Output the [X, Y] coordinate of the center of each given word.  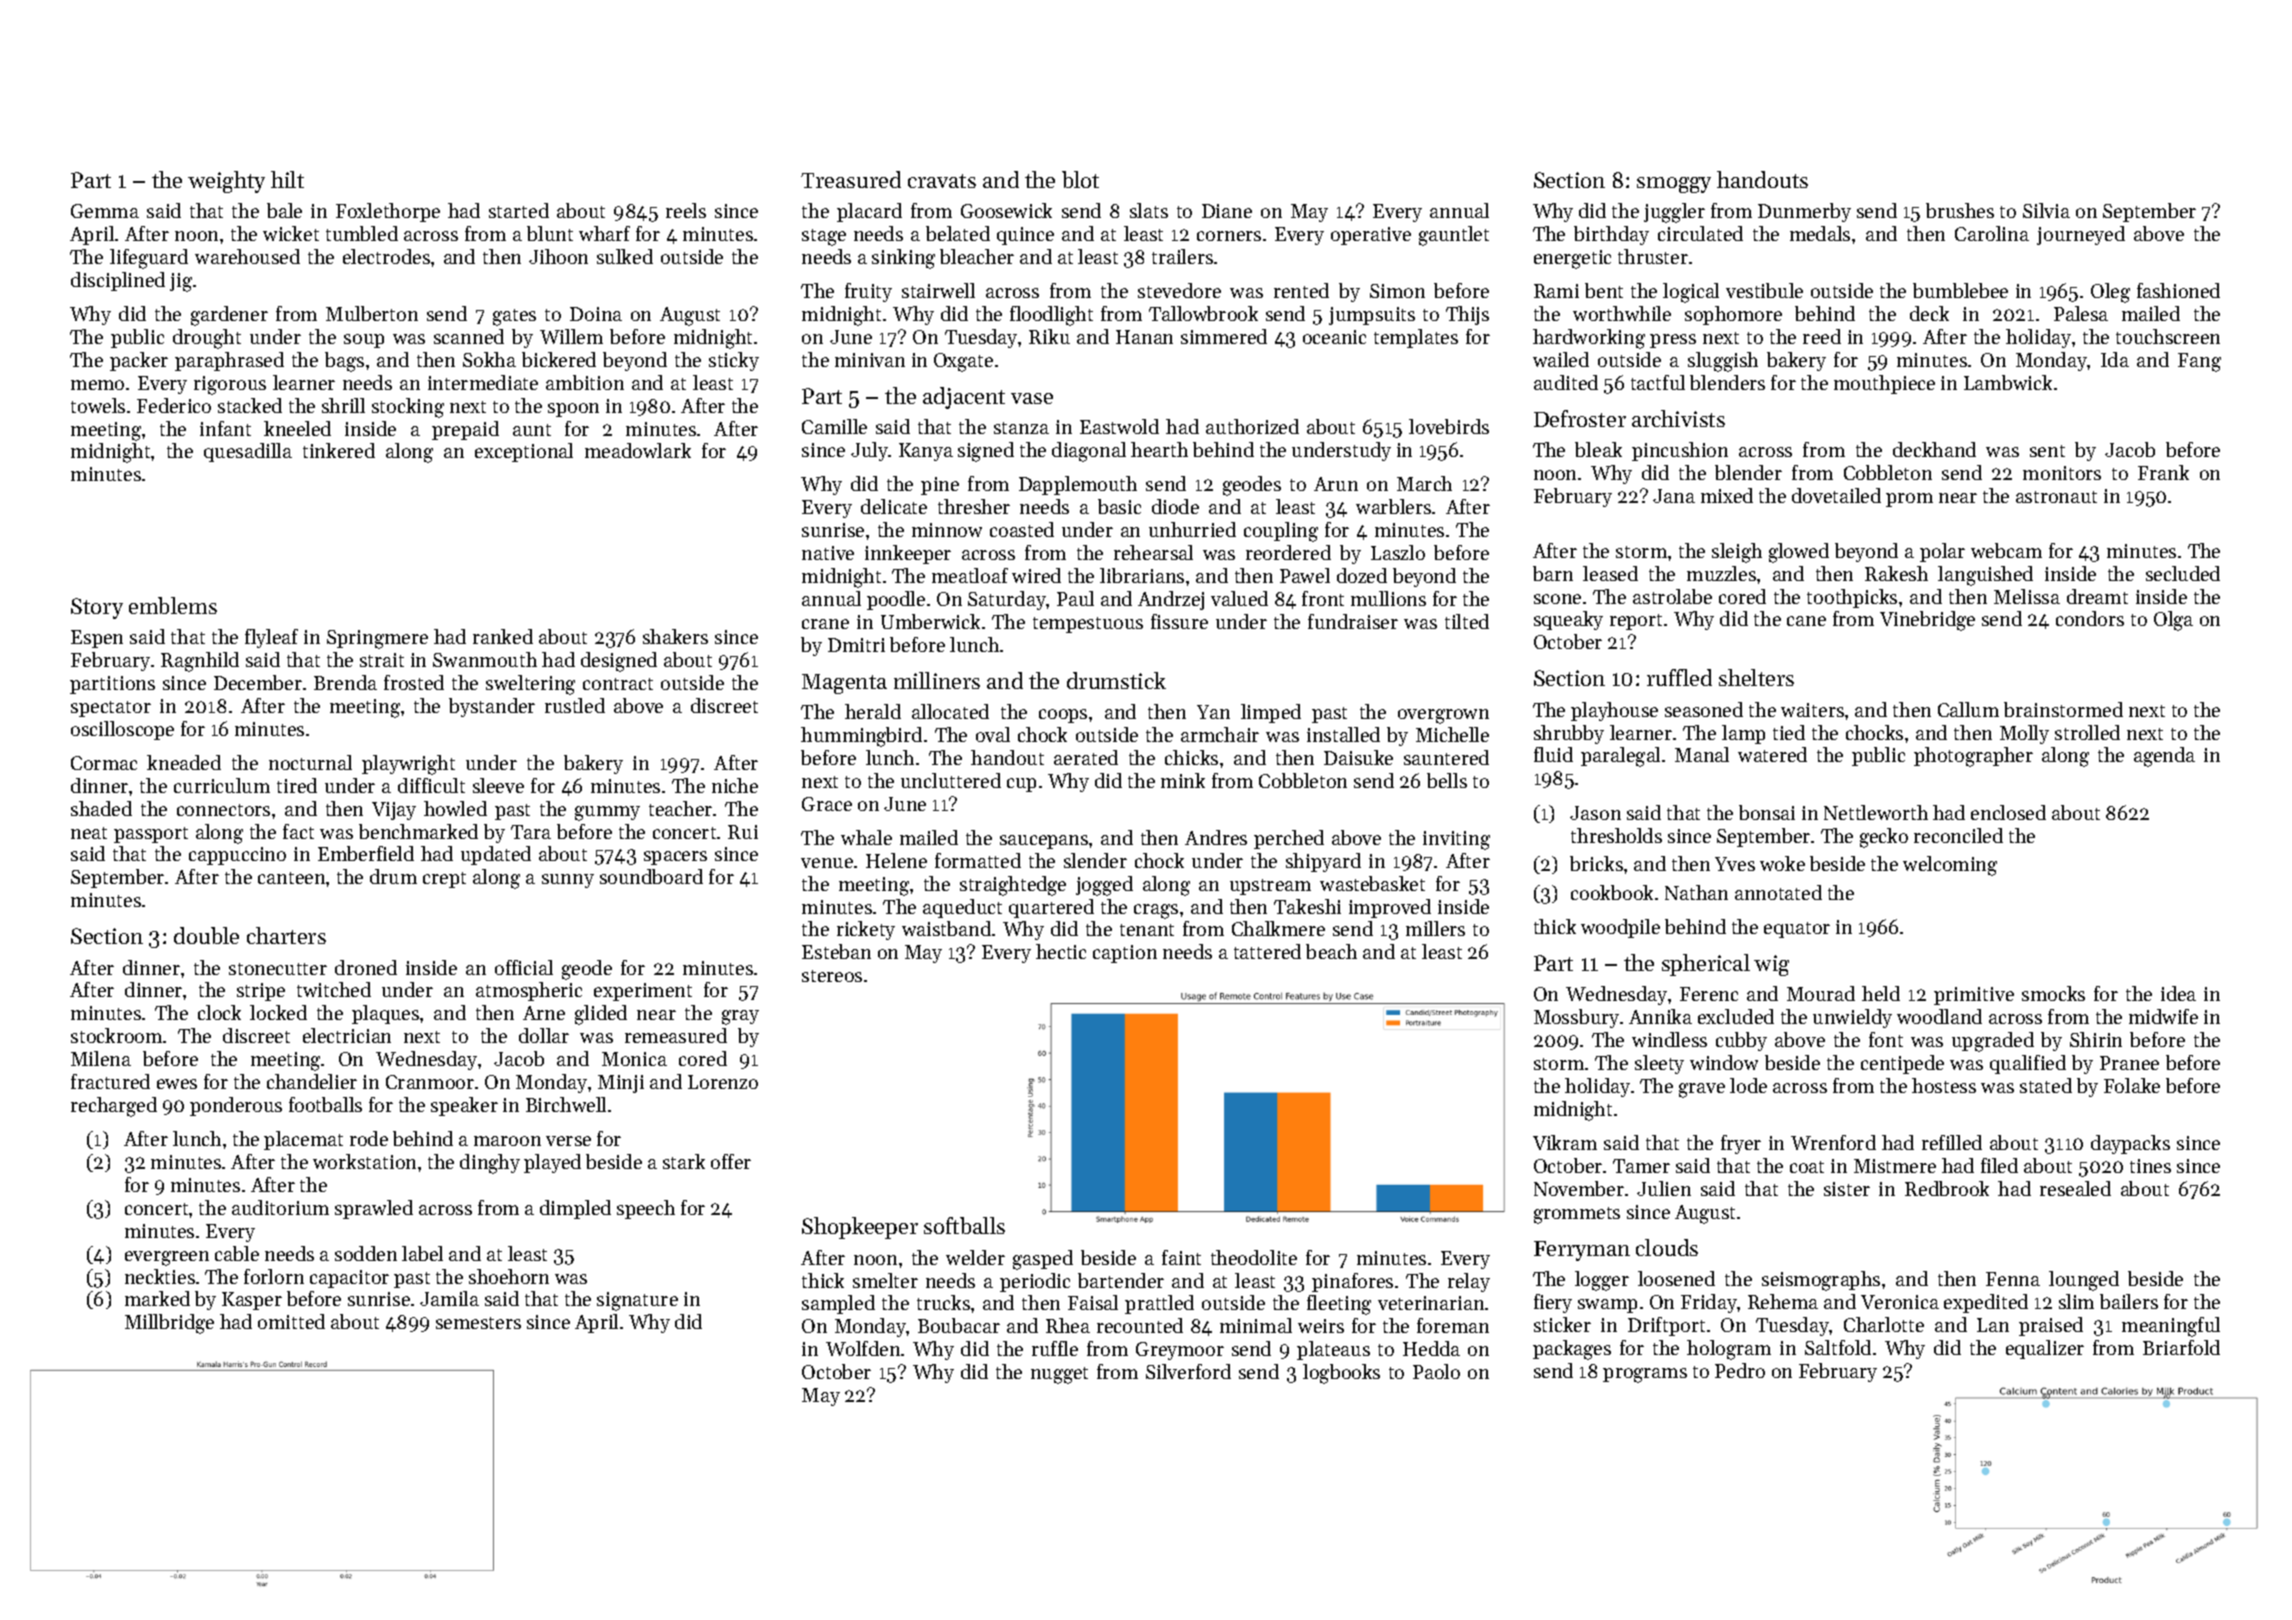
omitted [291, 1321]
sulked [625, 256]
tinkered [339, 450]
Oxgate [963, 362]
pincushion [1680, 451]
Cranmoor [430, 1082]
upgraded [1993, 1042]
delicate [894, 506]
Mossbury [1576, 1018]
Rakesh [1896, 573]
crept [444, 880]
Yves [1735, 864]
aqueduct [962, 908]
